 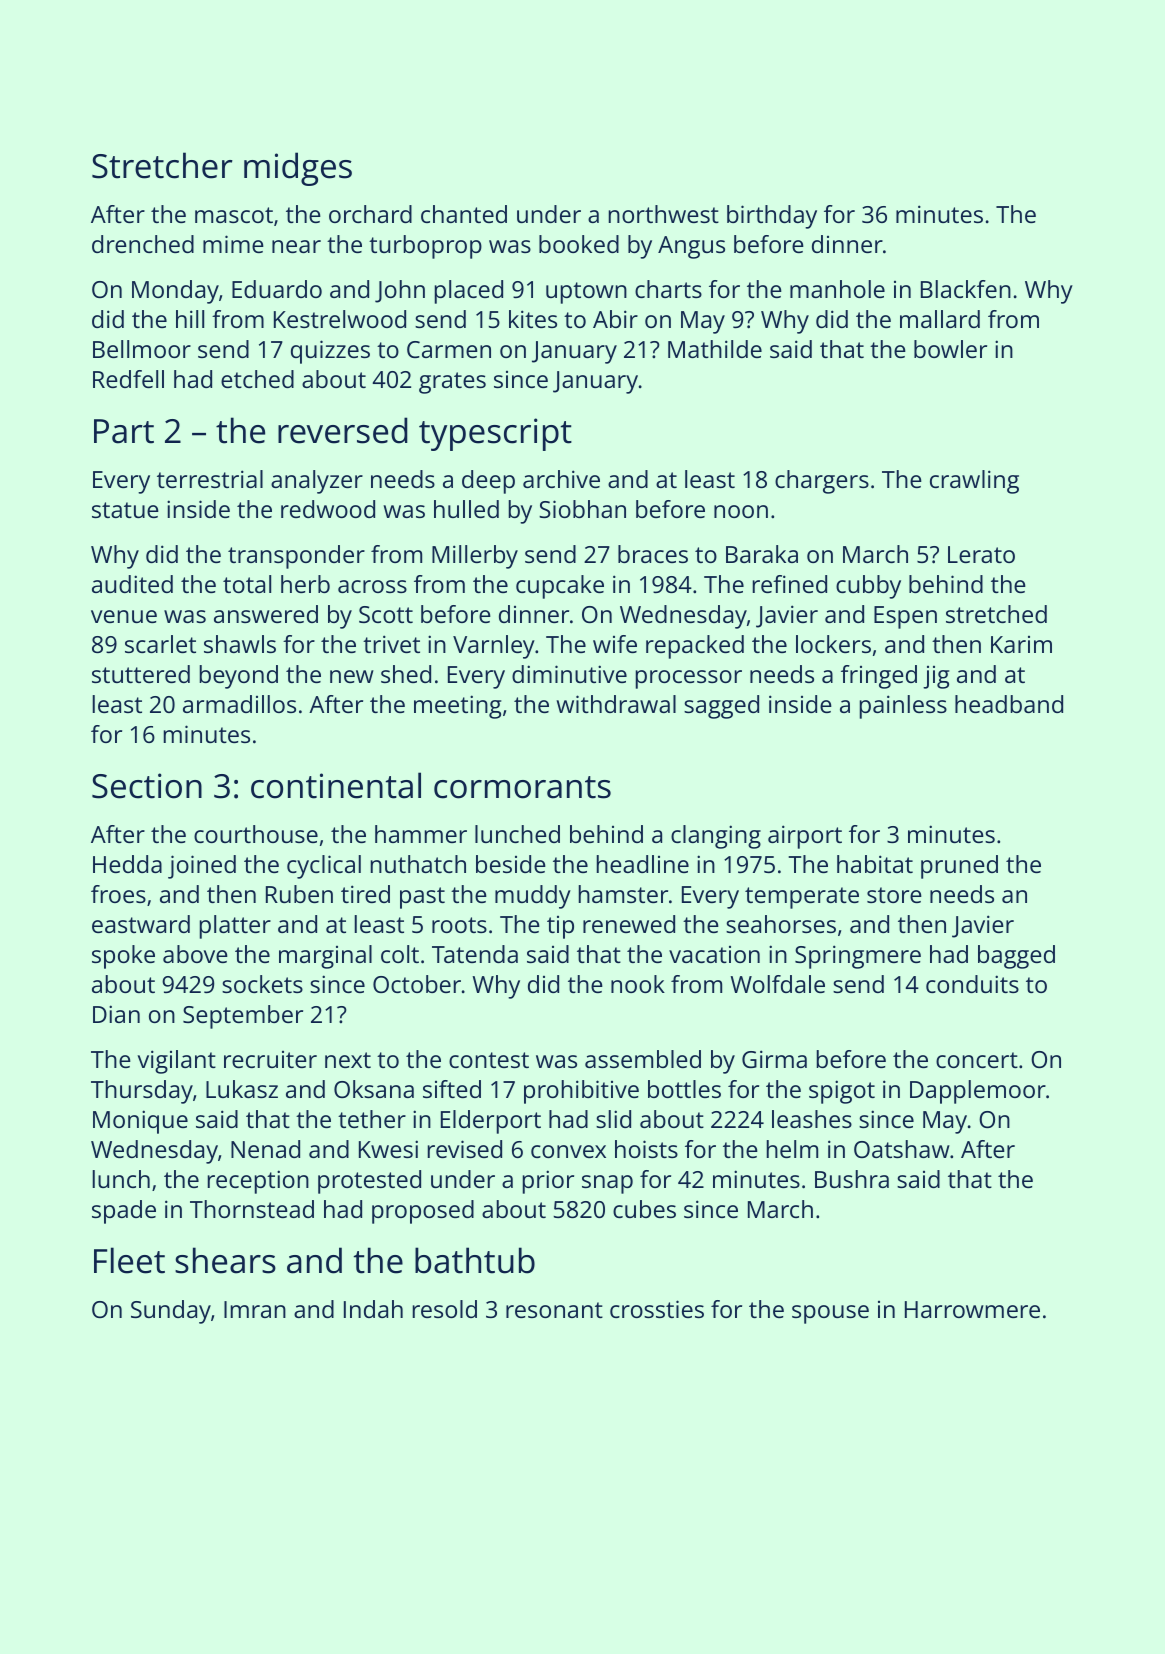 What do you see at coordinates (548, 1182) in the screenshot?
I see `prior` at bounding box center [548, 1182].
